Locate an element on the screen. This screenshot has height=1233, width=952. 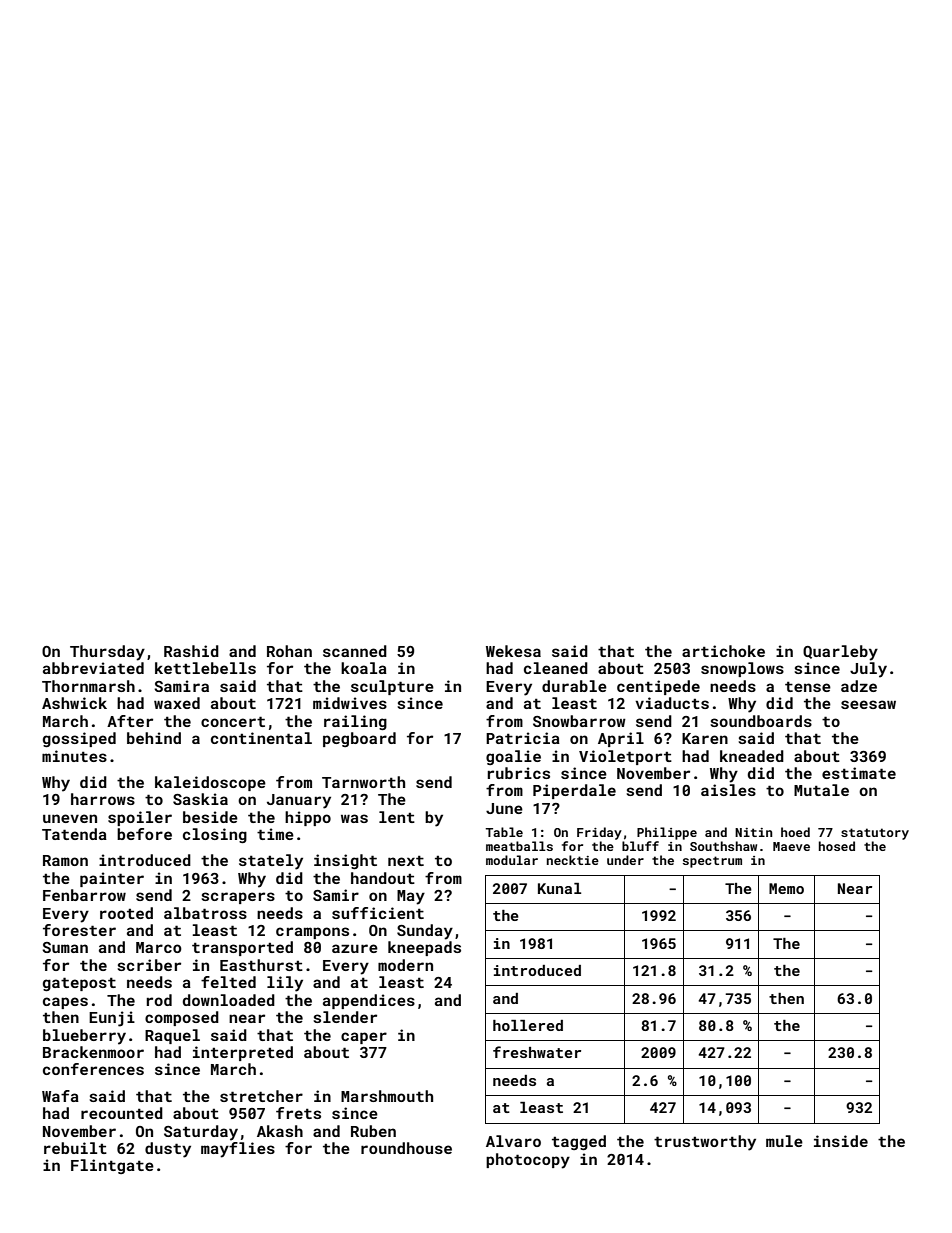
modern is located at coordinates (405, 965).
